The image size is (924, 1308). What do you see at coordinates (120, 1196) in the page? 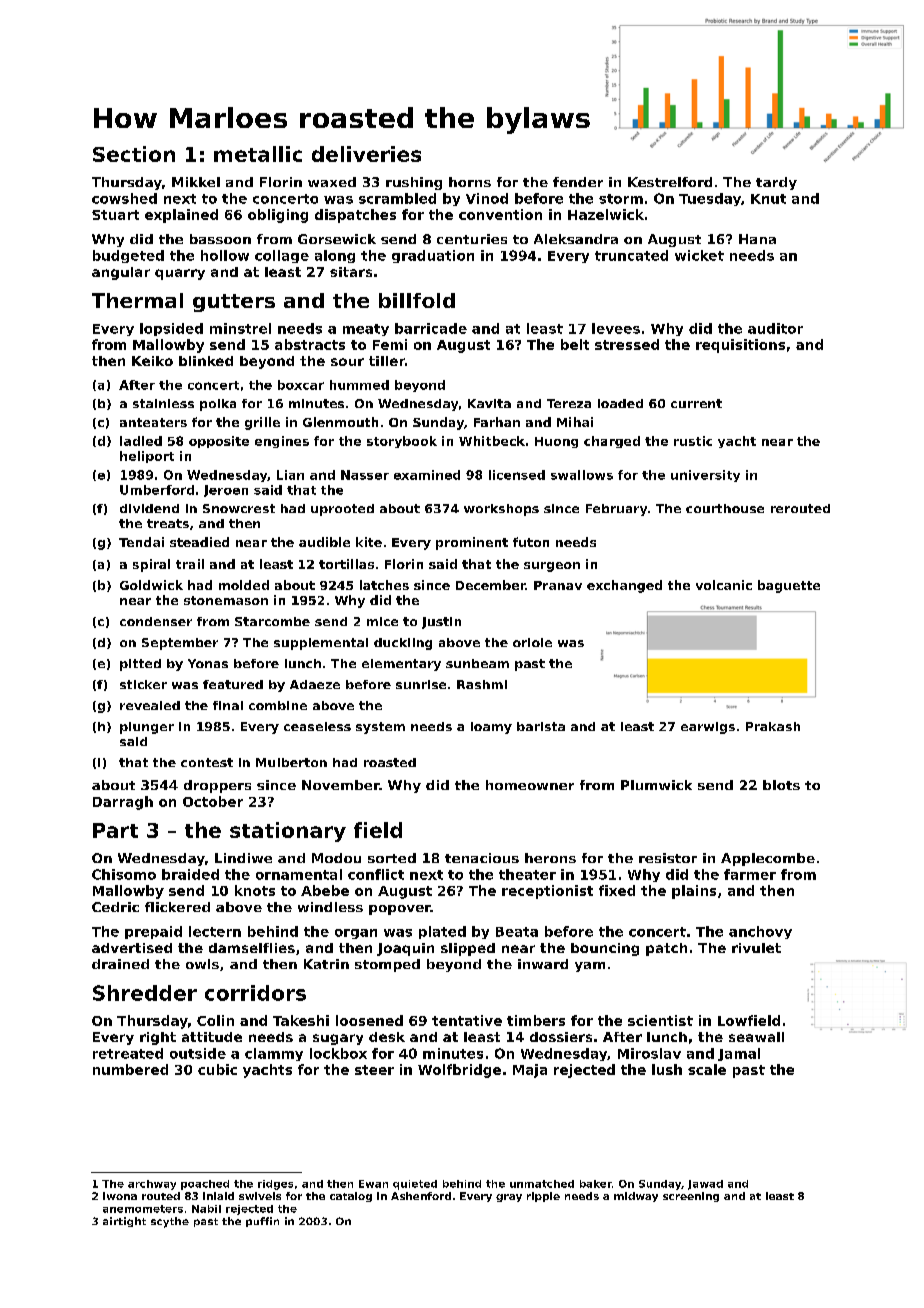
I see `Iwona` at bounding box center [120, 1196].
